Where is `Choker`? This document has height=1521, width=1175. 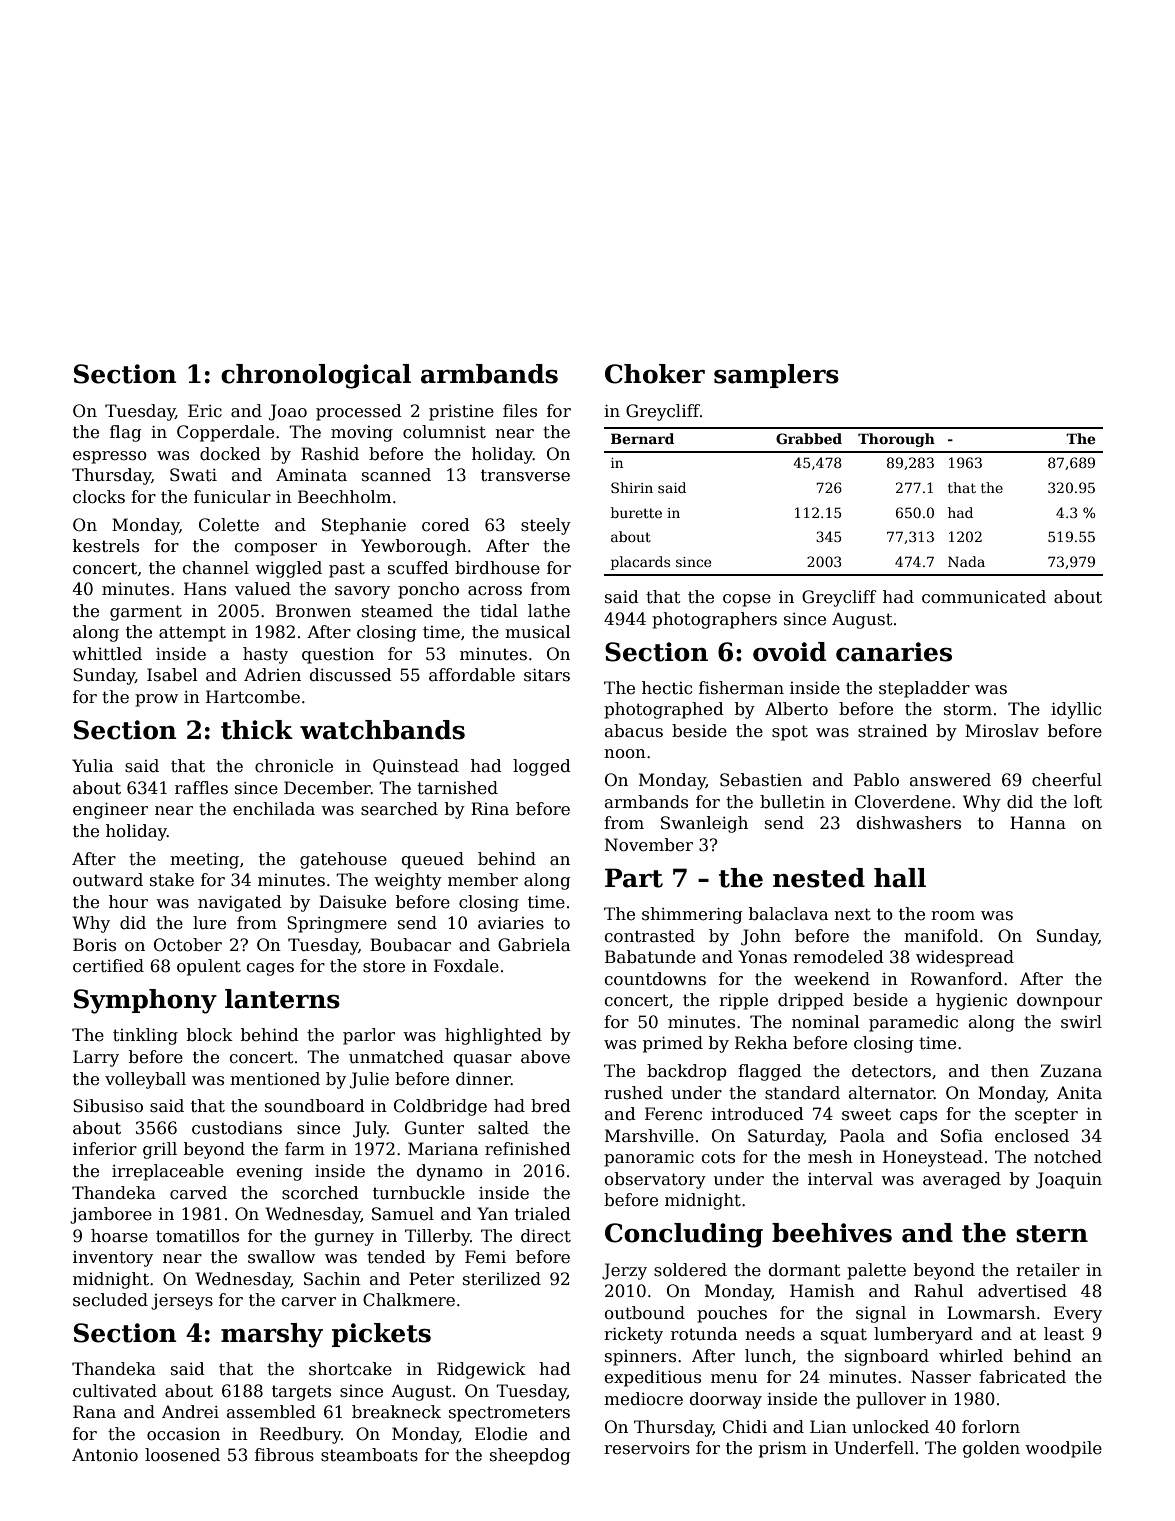
Choker is located at coordinates (655, 374).
